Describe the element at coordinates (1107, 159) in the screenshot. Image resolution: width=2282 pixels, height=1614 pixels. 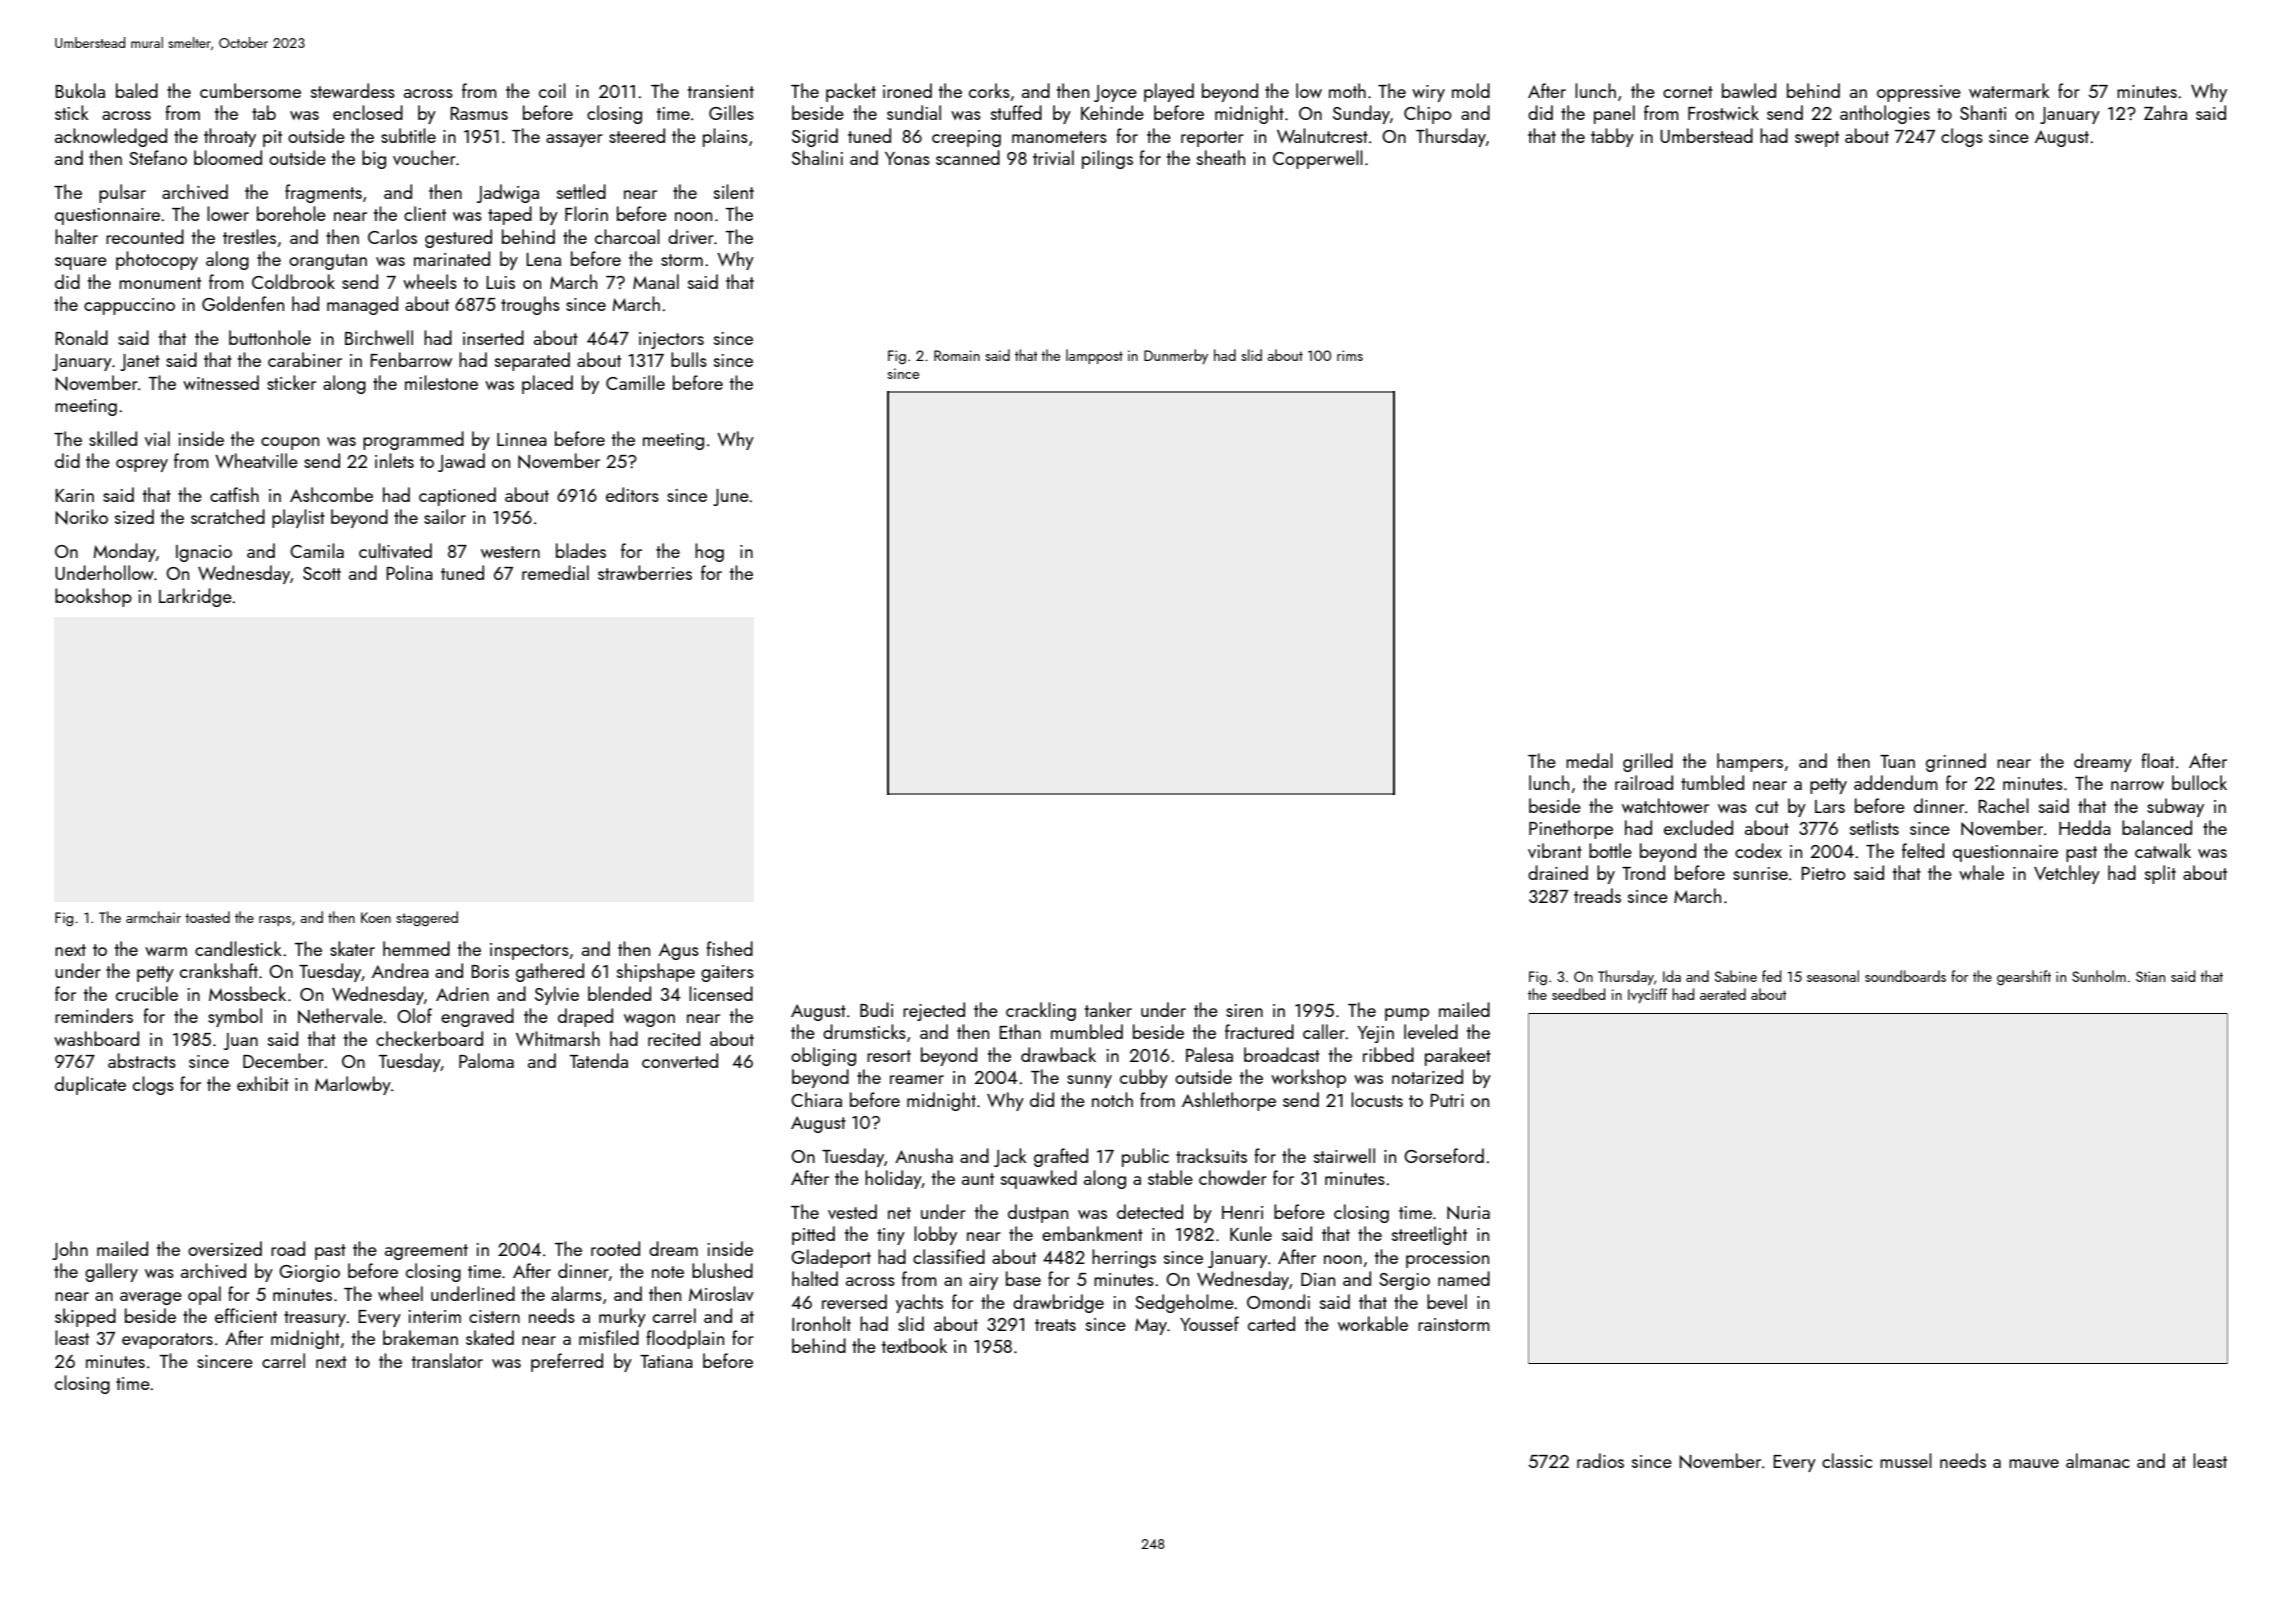
I see `pilings` at that location.
